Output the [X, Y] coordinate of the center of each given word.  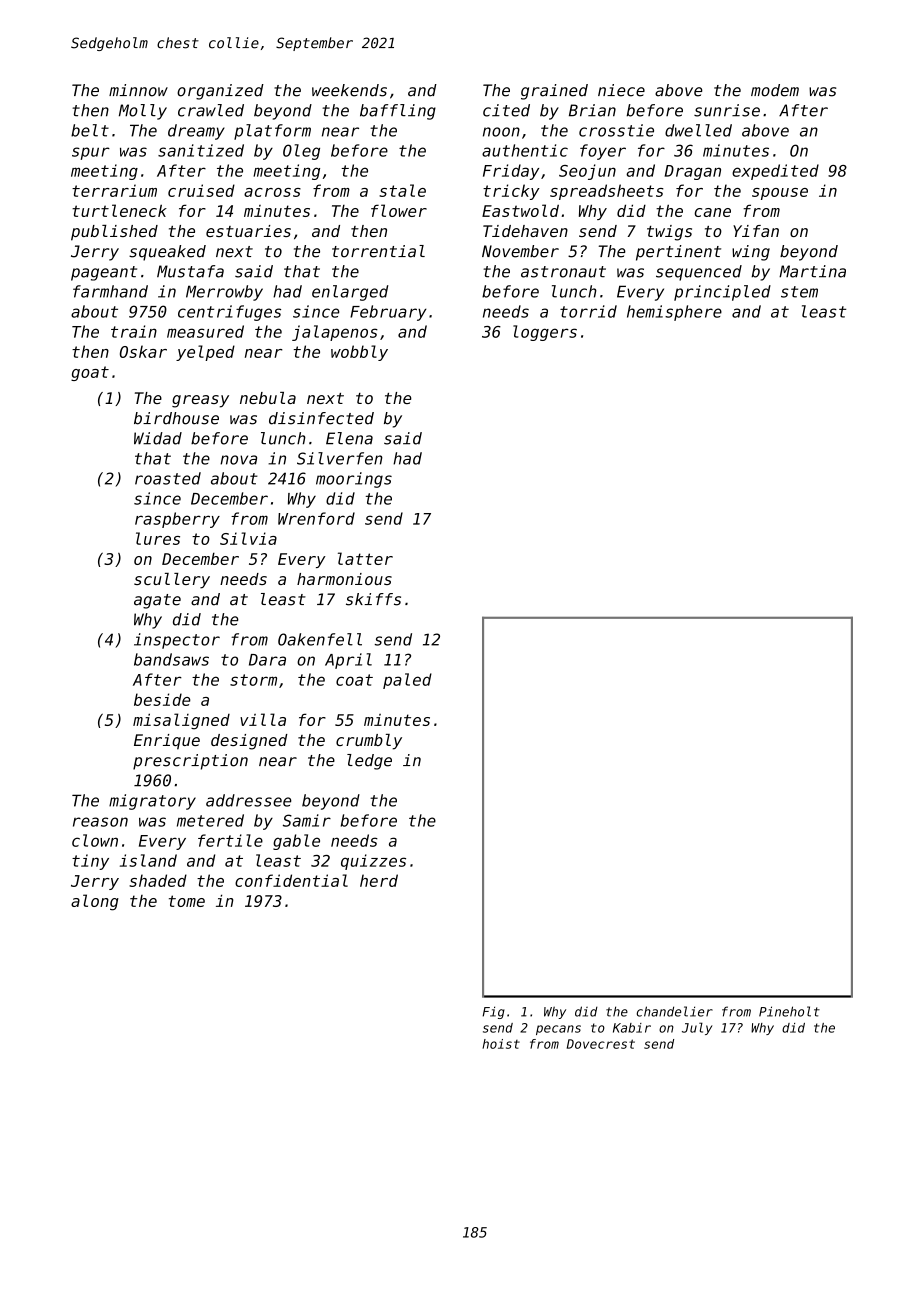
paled [407, 681]
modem [775, 90]
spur [91, 153]
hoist [501, 1044]
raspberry [177, 520]
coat [354, 680]
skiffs [373, 599]
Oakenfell [320, 639]
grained [554, 92]
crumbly [369, 742]
